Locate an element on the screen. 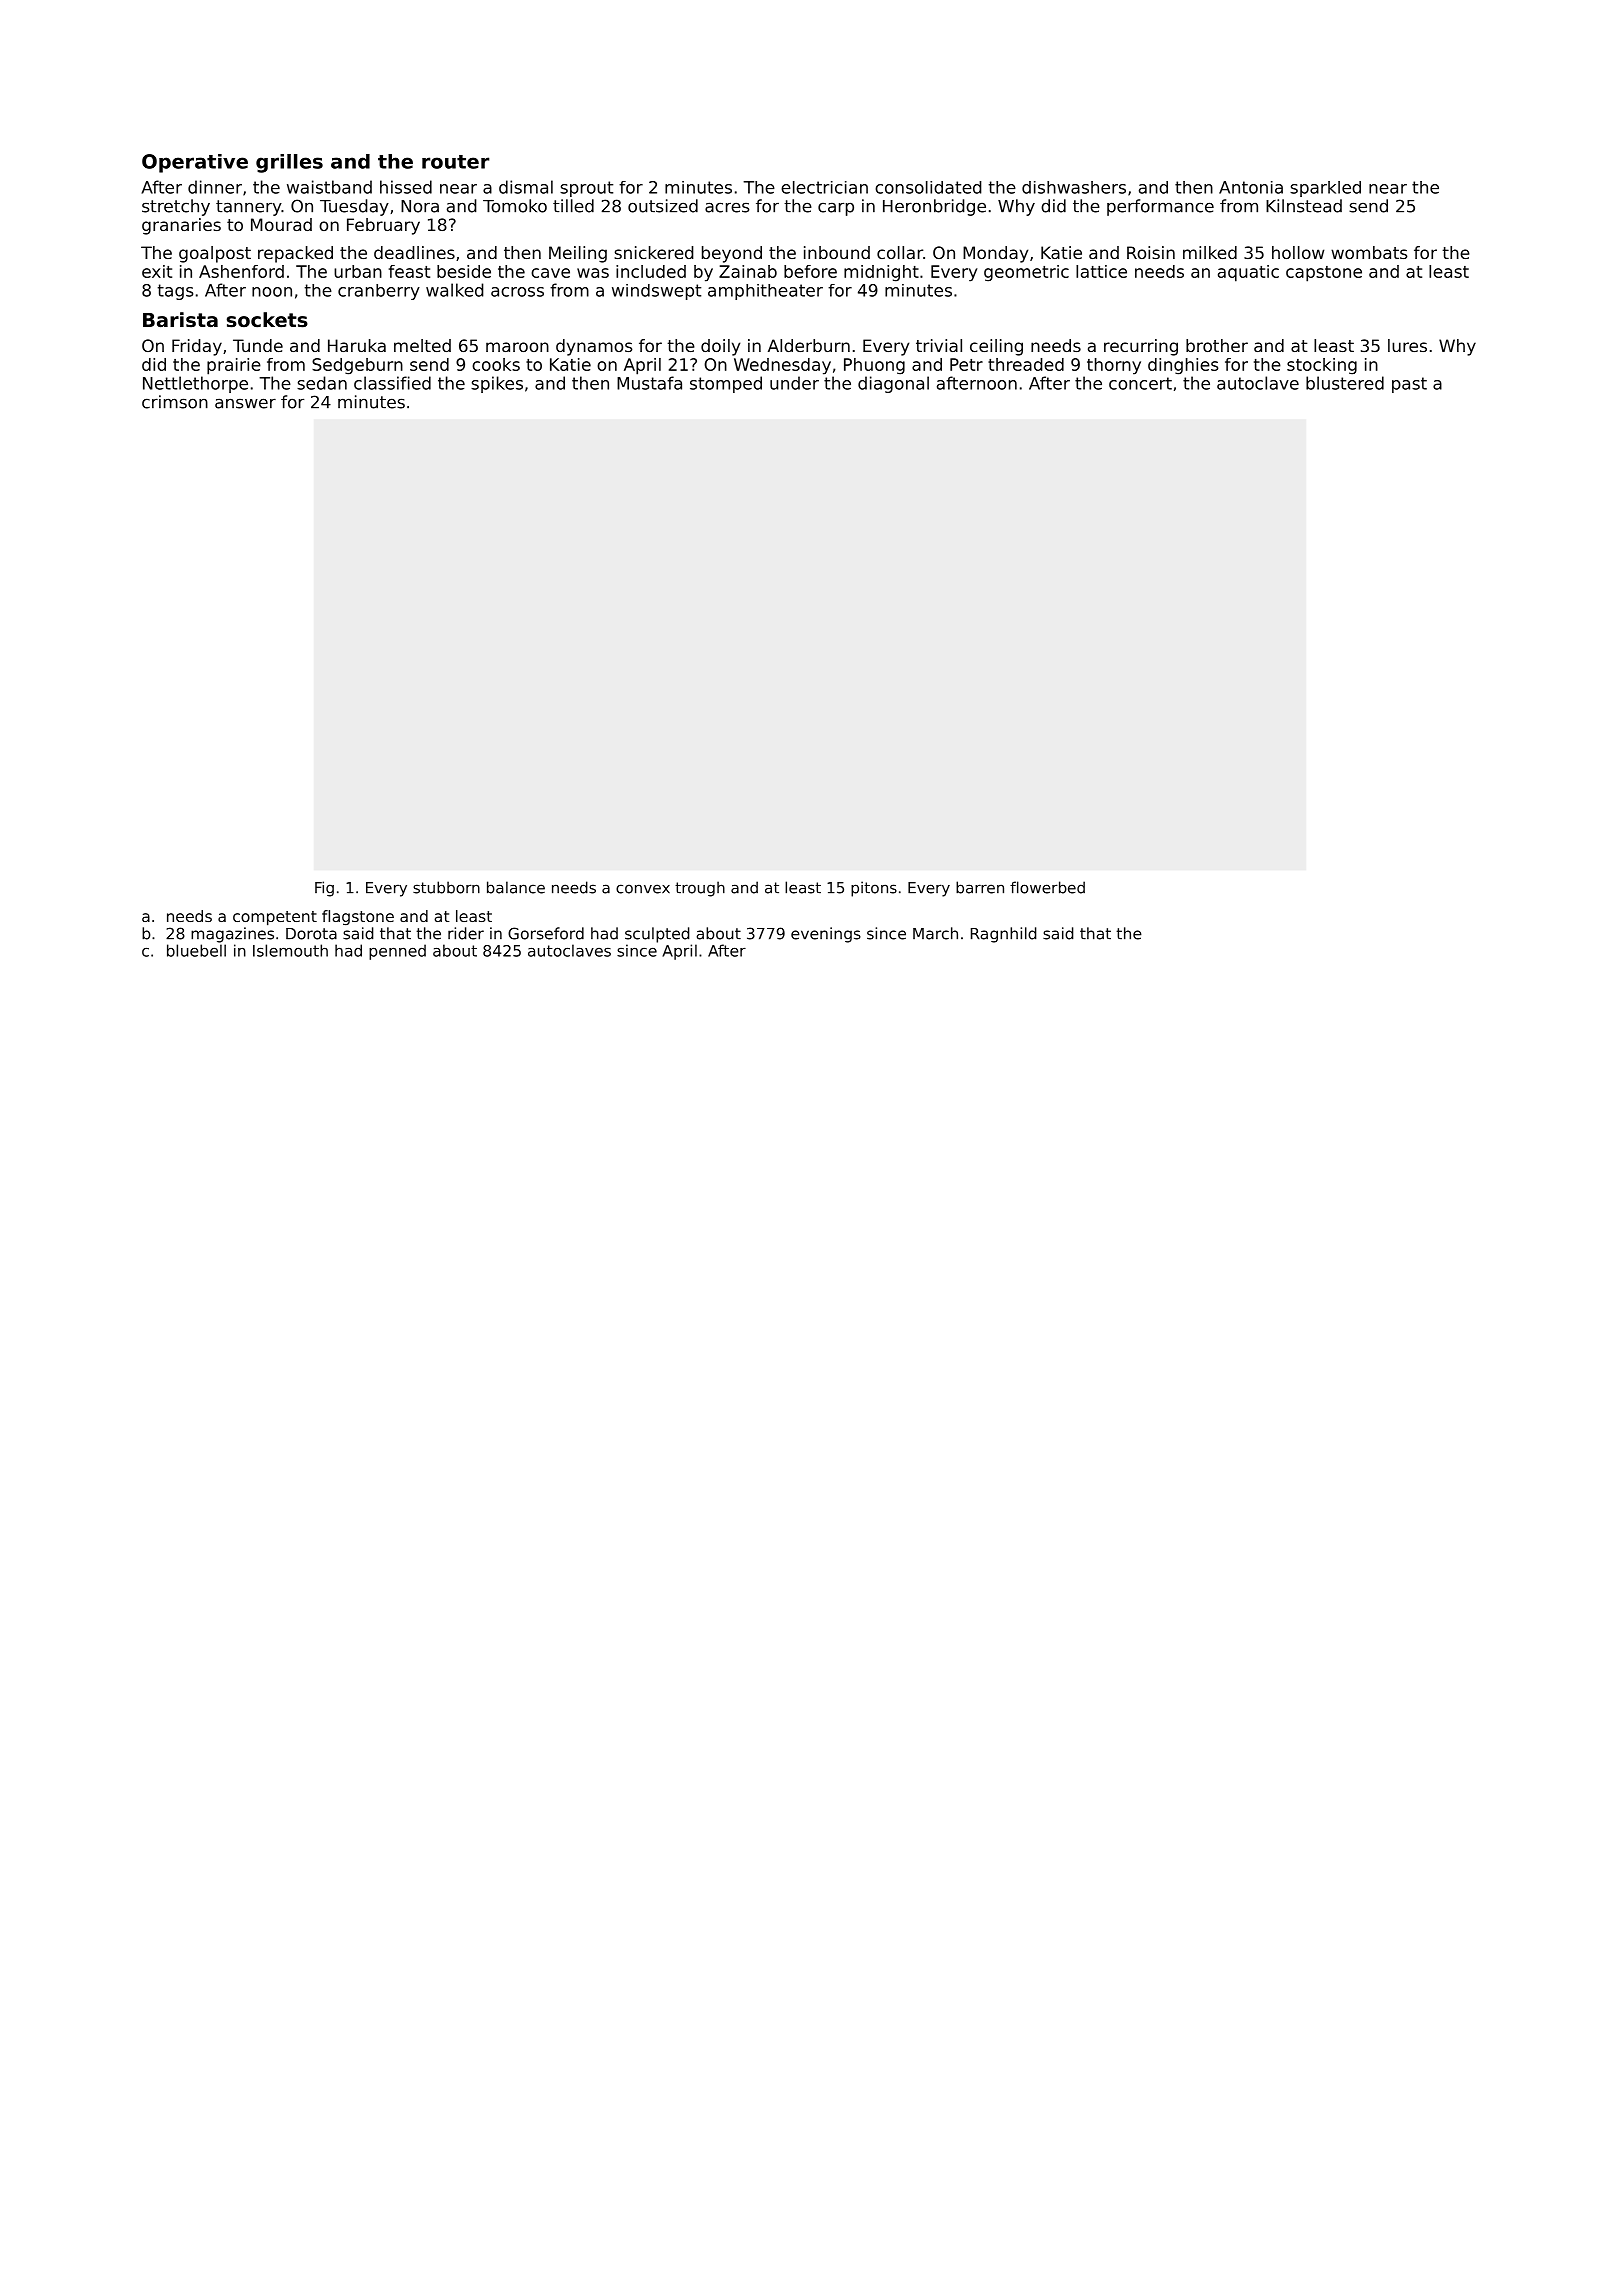  wombats is located at coordinates (1369, 252).
